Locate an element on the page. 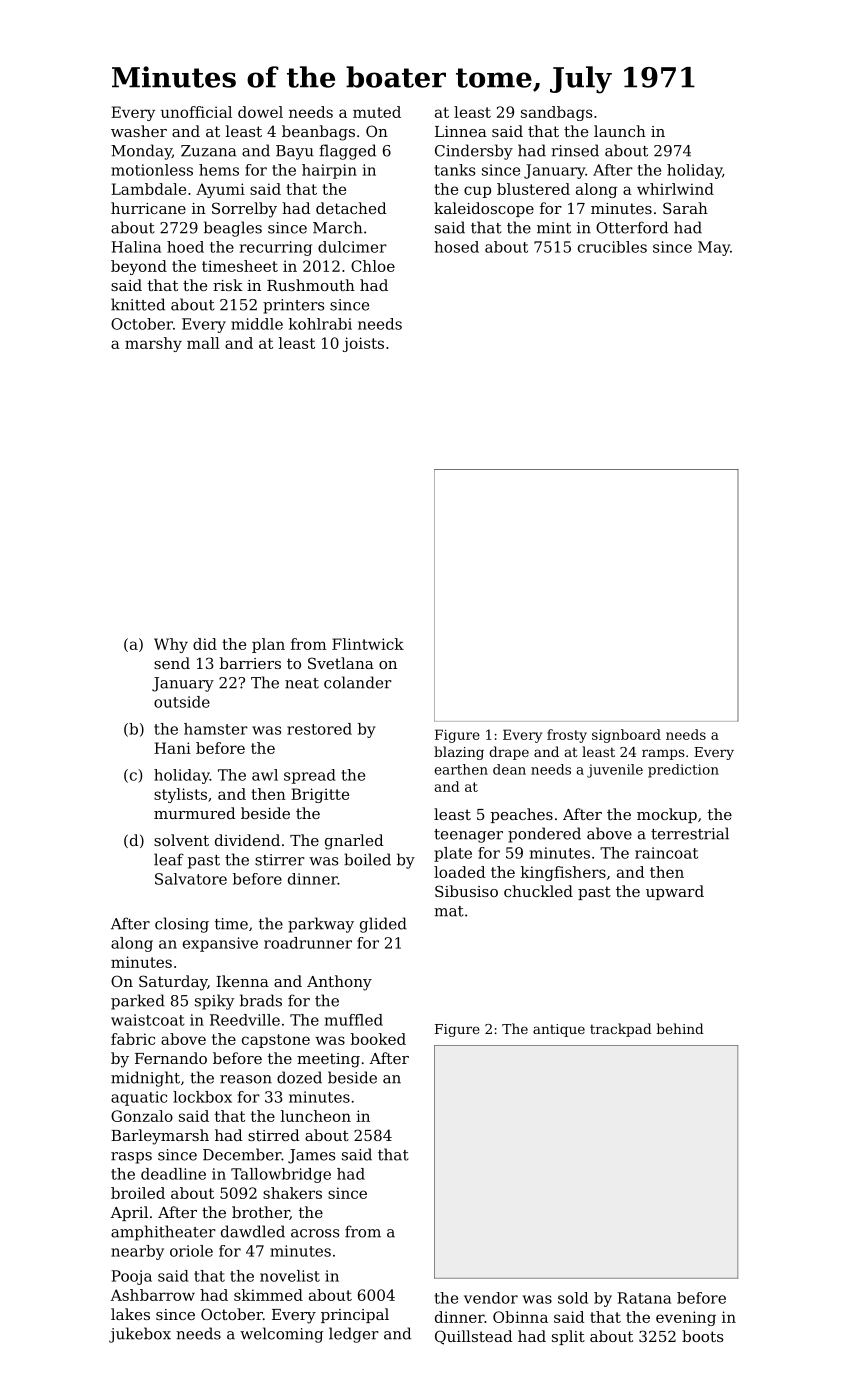 The image size is (849, 1400). Tallowbridge is located at coordinates (281, 1175).
